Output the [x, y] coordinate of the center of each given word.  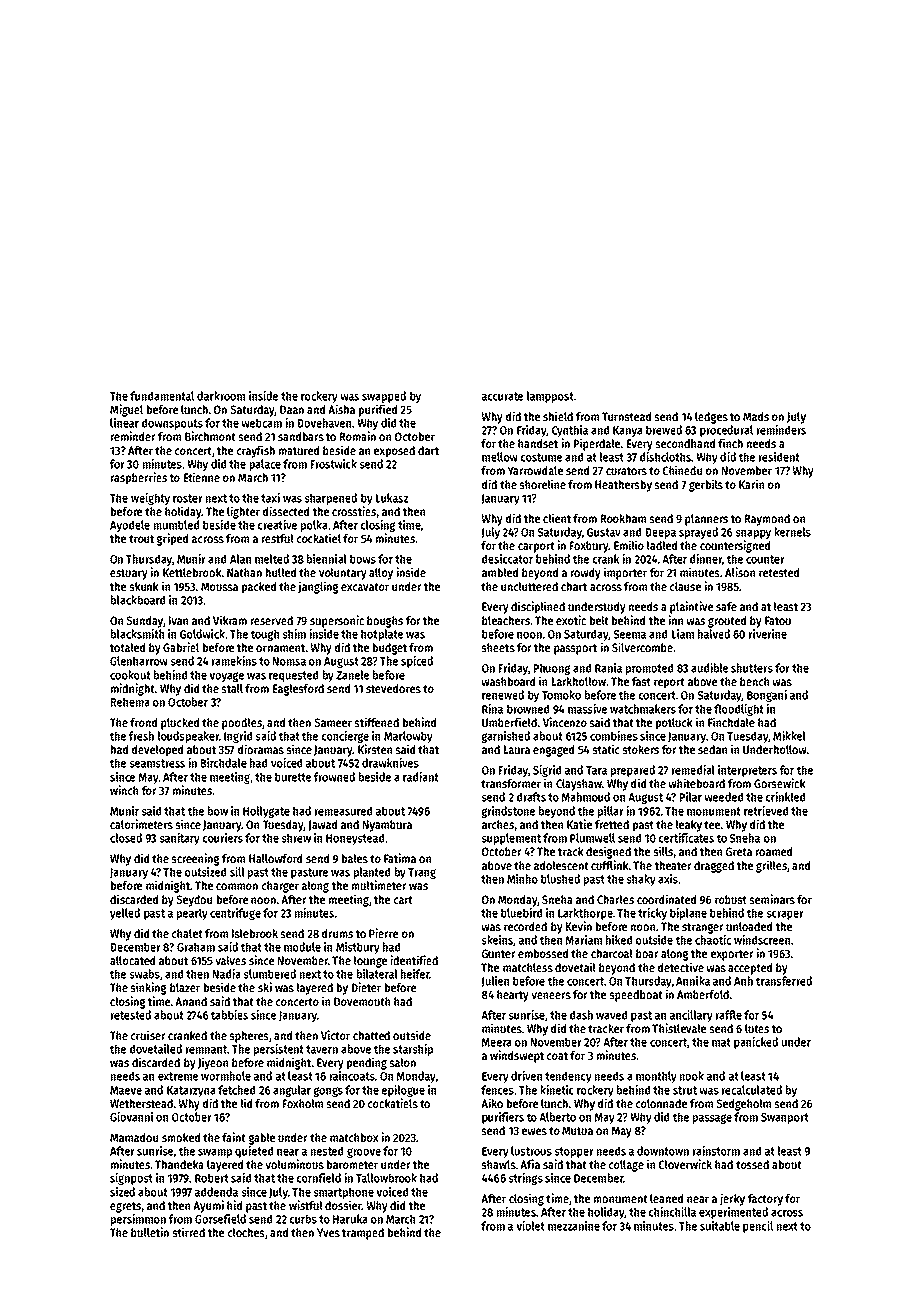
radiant [421, 777]
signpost [131, 1179]
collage [626, 1166]
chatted [371, 1035]
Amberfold [703, 994]
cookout [130, 675]
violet [530, 1226]
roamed [774, 851]
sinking [148, 988]
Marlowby [408, 737]
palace [265, 465]
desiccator [507, 559]
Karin [751, 484]
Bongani [767, 696]
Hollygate [266, 812]
